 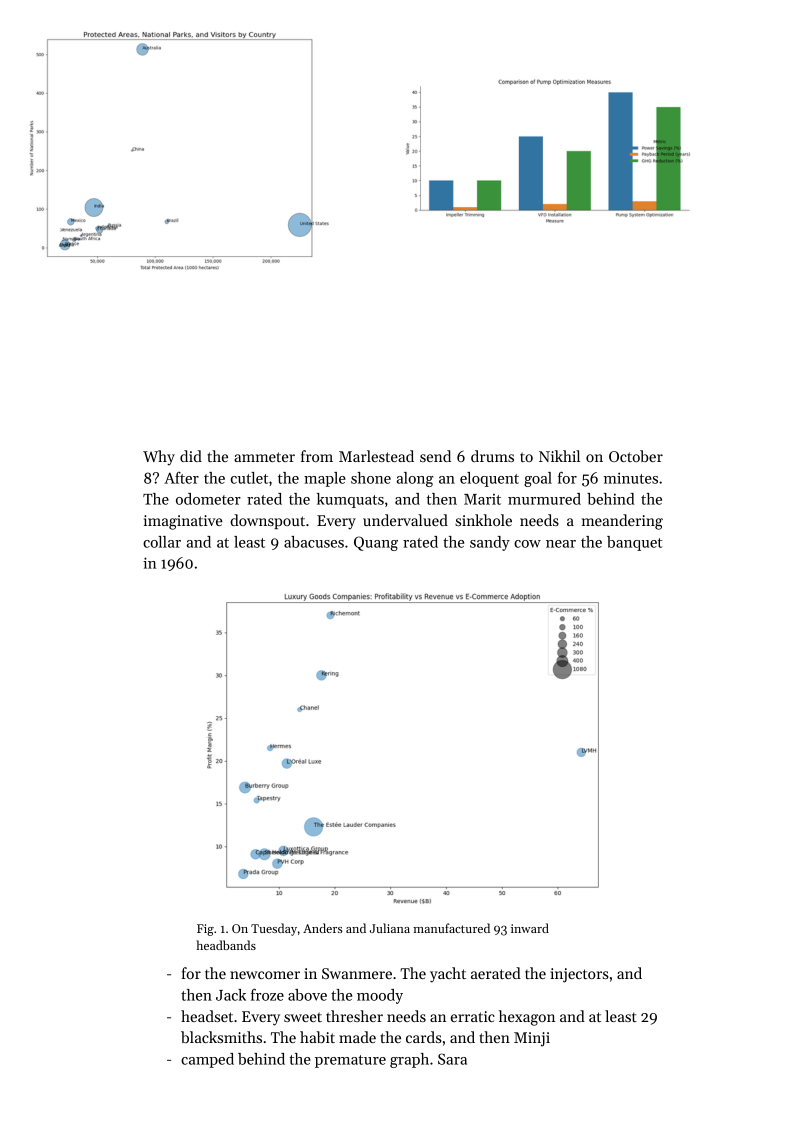 What do you see at coordinates (207, 1060) in the screenshot?
I see `camped` at bounding box center [207, 1060].
